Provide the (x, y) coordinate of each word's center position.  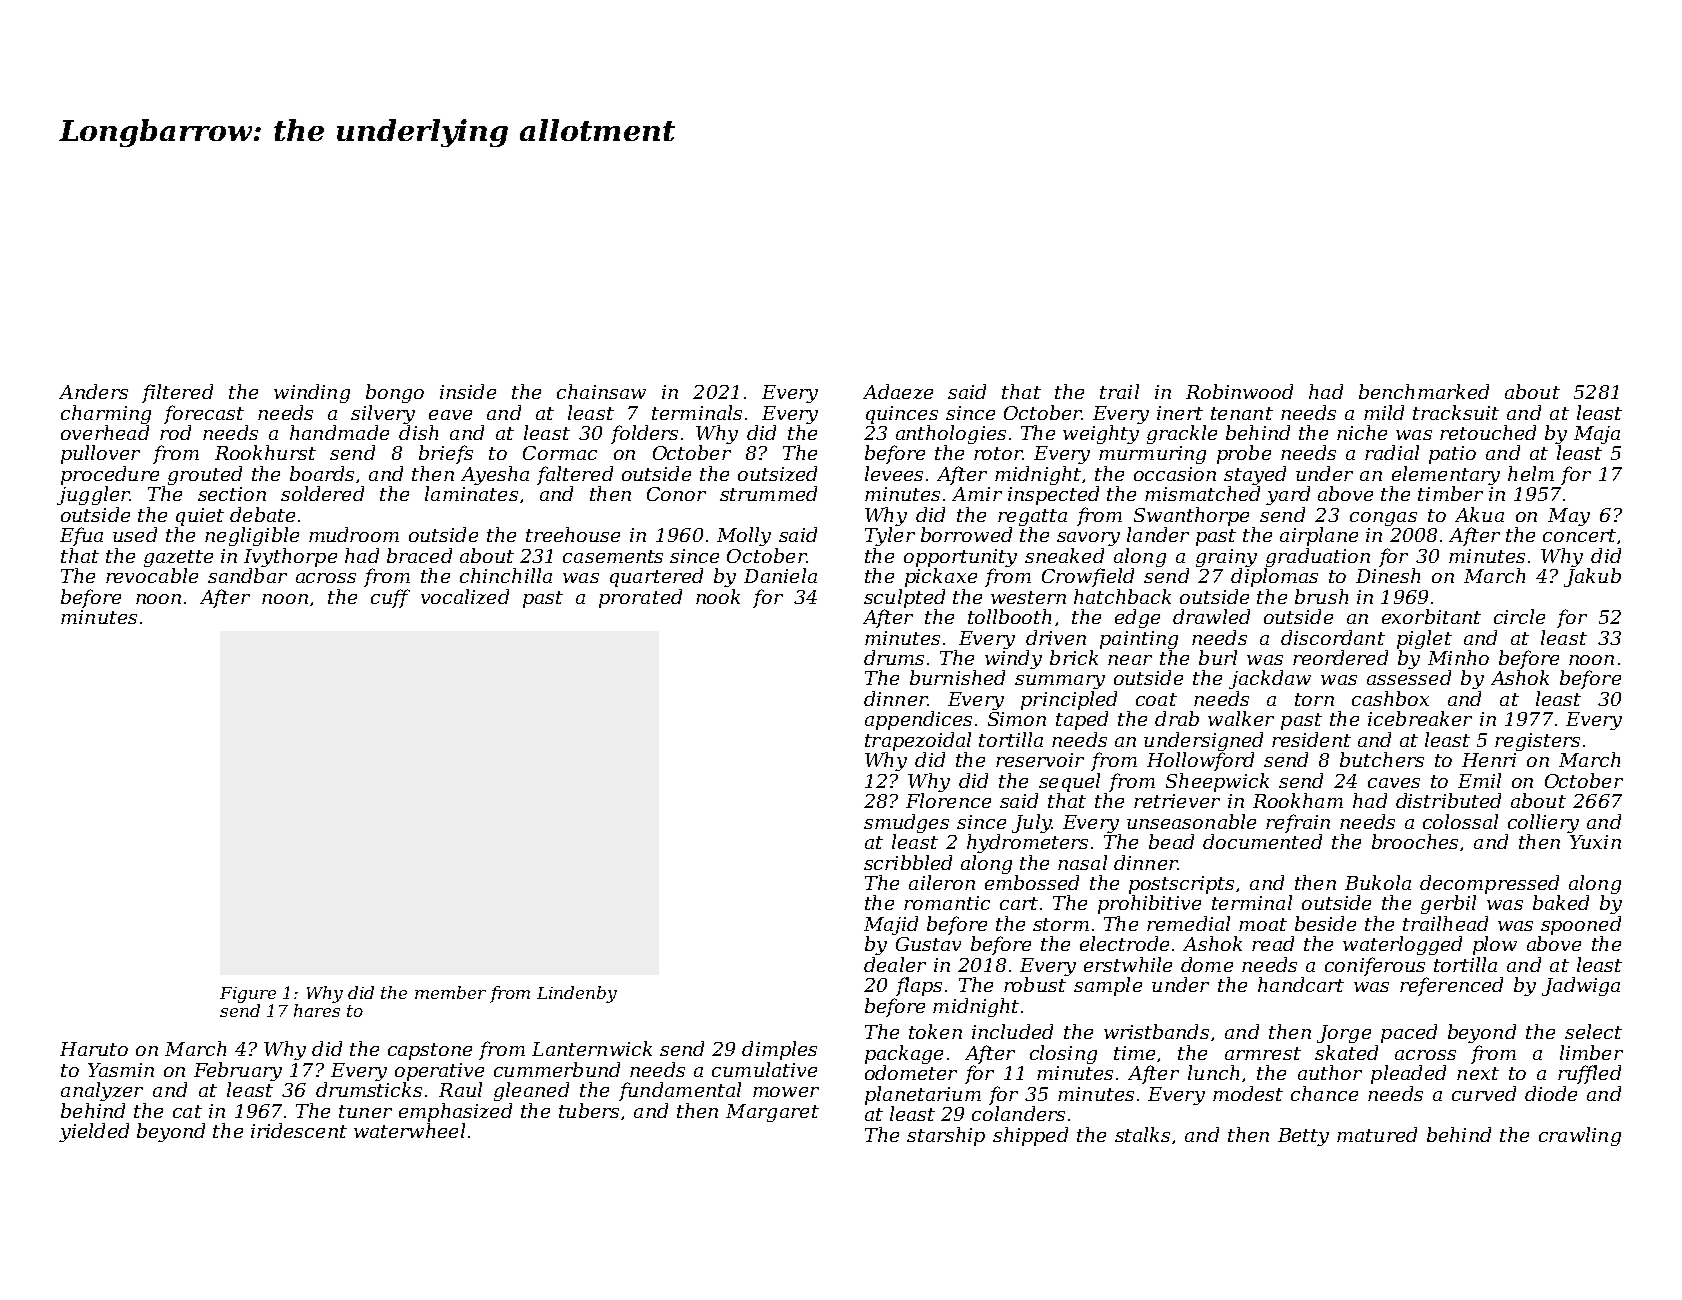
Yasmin (121, 1070)
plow (1495, 945)
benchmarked (1424, 391)
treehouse (573, 534)
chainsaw (601, 391)
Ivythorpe (290, 557)
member (450, 992)
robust (1035, 984)
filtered (177, 393)
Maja (1597, 435)
